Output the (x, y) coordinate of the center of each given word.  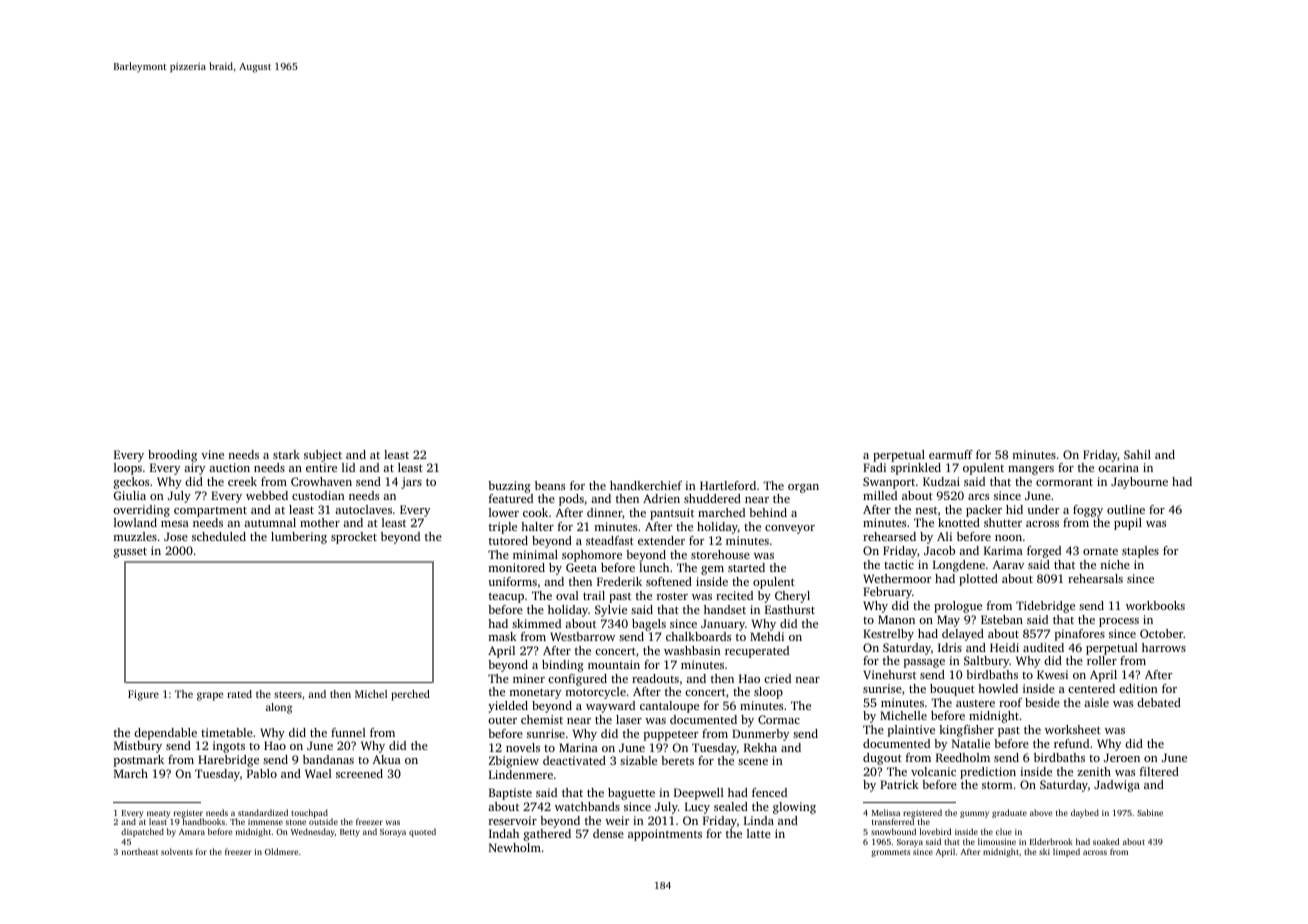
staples (1140, 552)
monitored (517, 567)
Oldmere (281, 851)
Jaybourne (1139, 483)
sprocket (354, 538)
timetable (227, 732)
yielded (508, 707)
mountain (614, 664)
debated (1159, 702)
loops (128, 469)
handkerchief (646, 485)
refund (1071, 743)
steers (288, 694)
